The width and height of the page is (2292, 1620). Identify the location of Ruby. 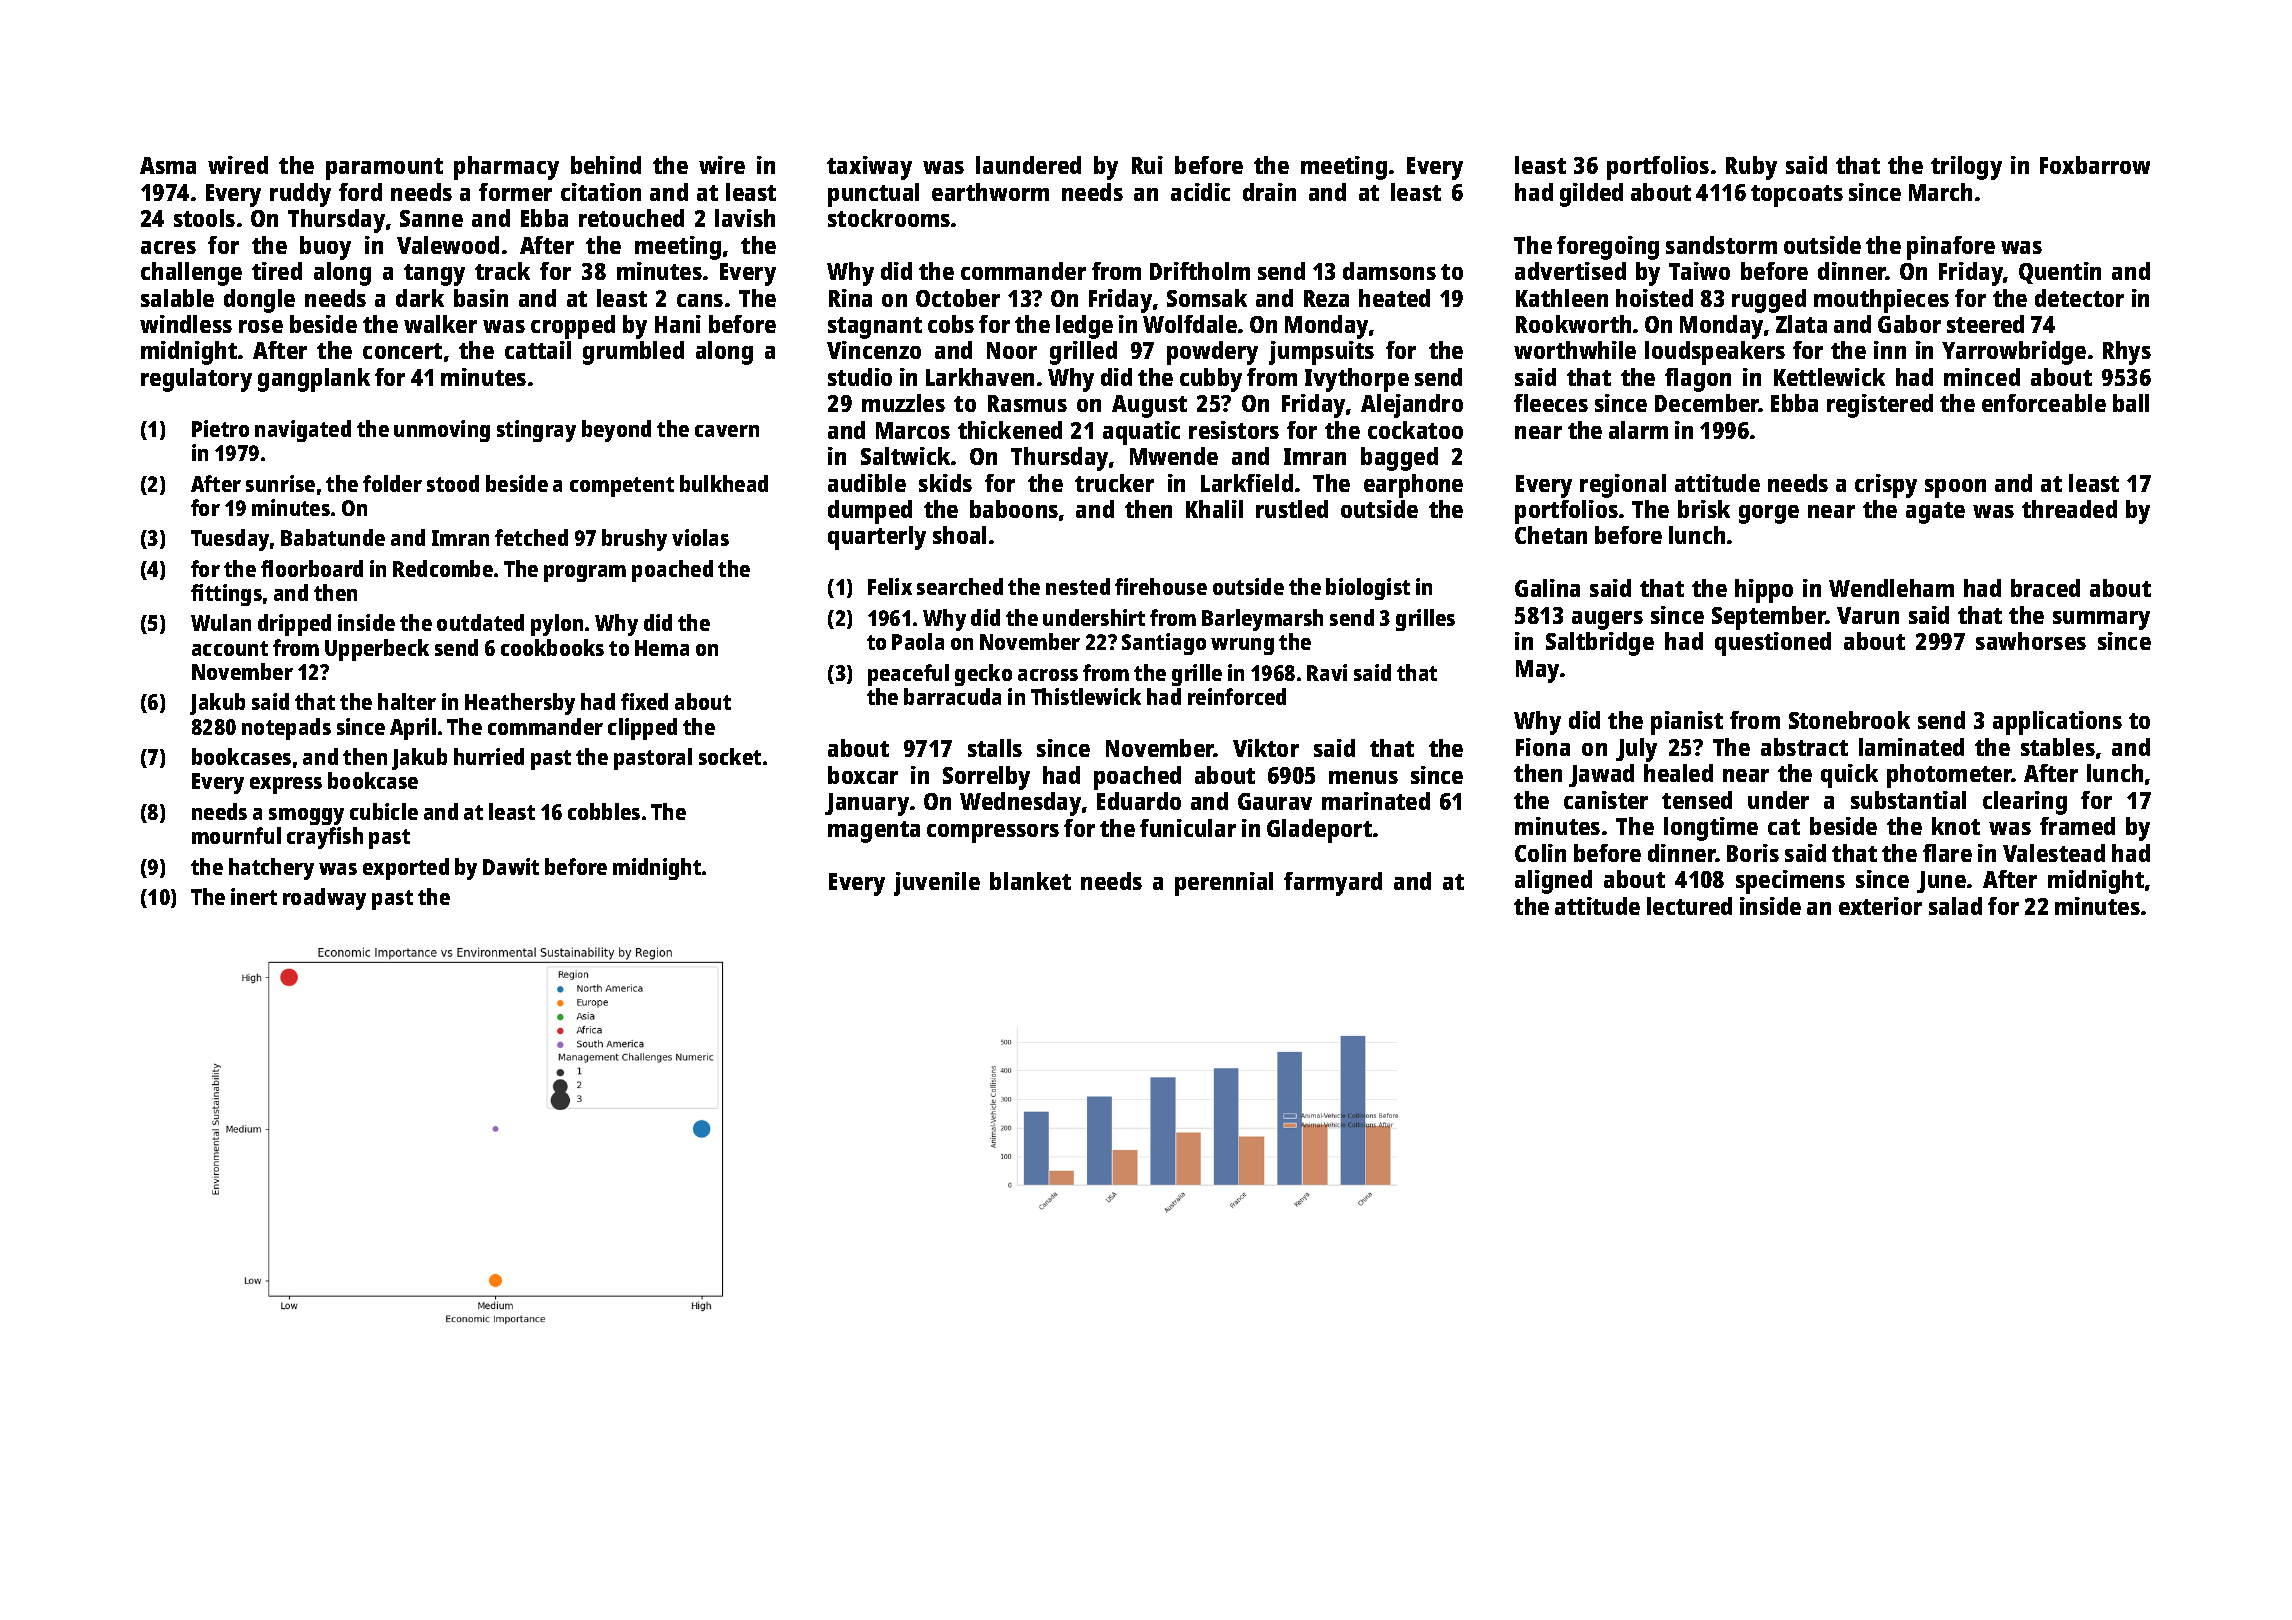
(1751, 168).
